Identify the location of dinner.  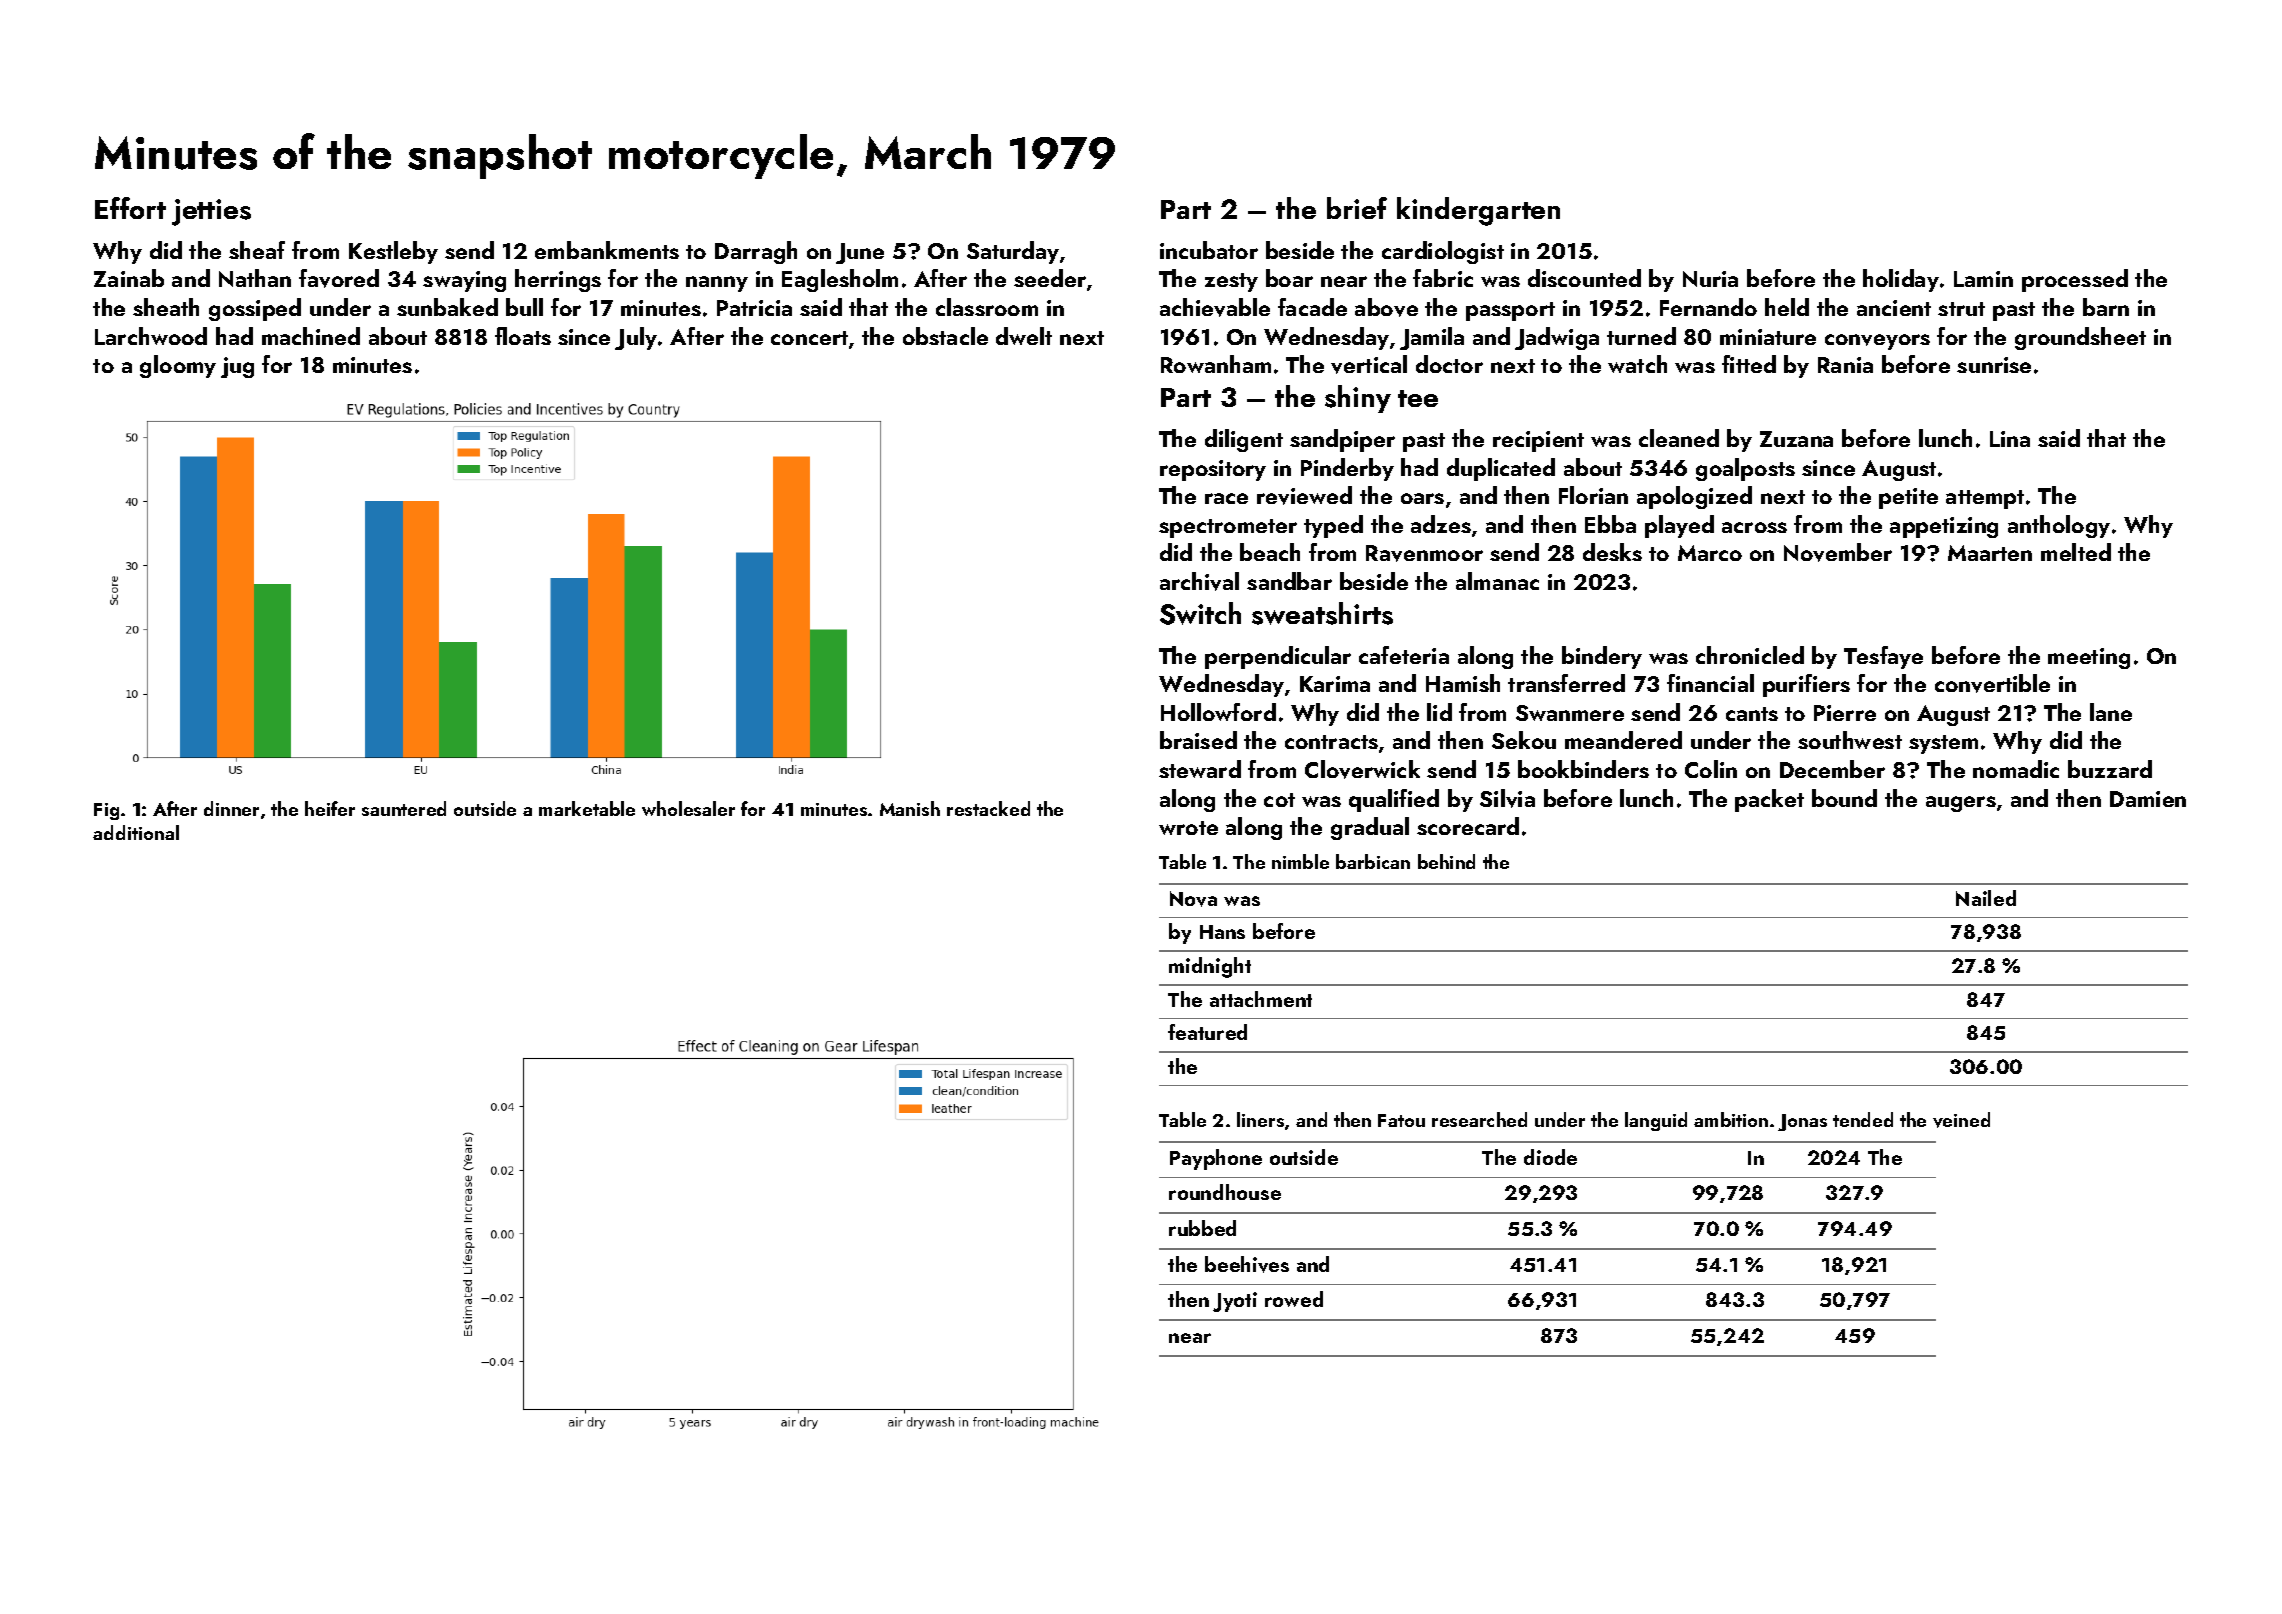
(231, 808).
